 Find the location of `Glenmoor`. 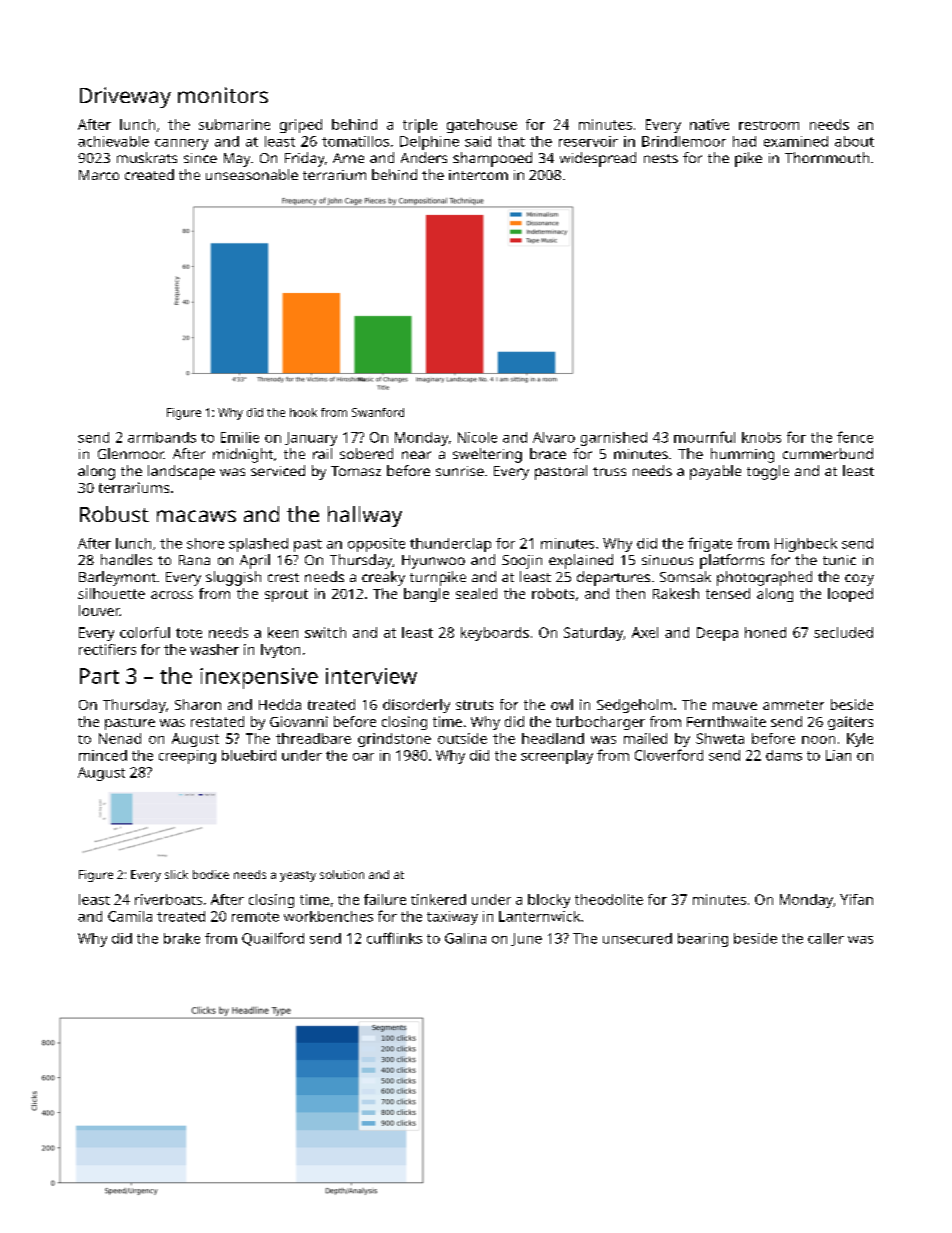

Glenmoor is located at coordinates (131, 453).
